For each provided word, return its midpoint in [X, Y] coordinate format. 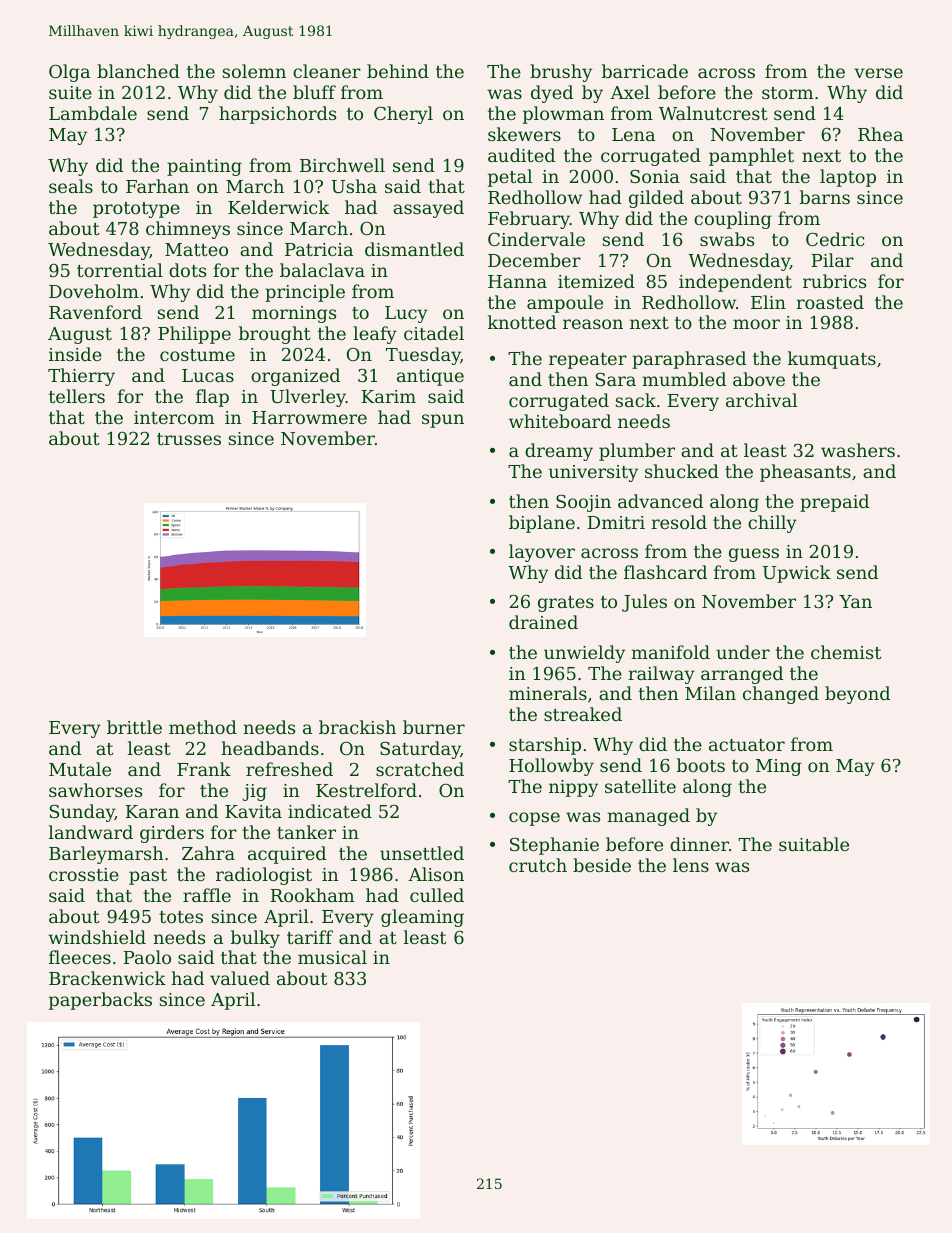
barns [825, 197]
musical [332, 957]
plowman [563, 115]
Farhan [157, 186]
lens [691, 865]
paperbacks [100, 1001]
